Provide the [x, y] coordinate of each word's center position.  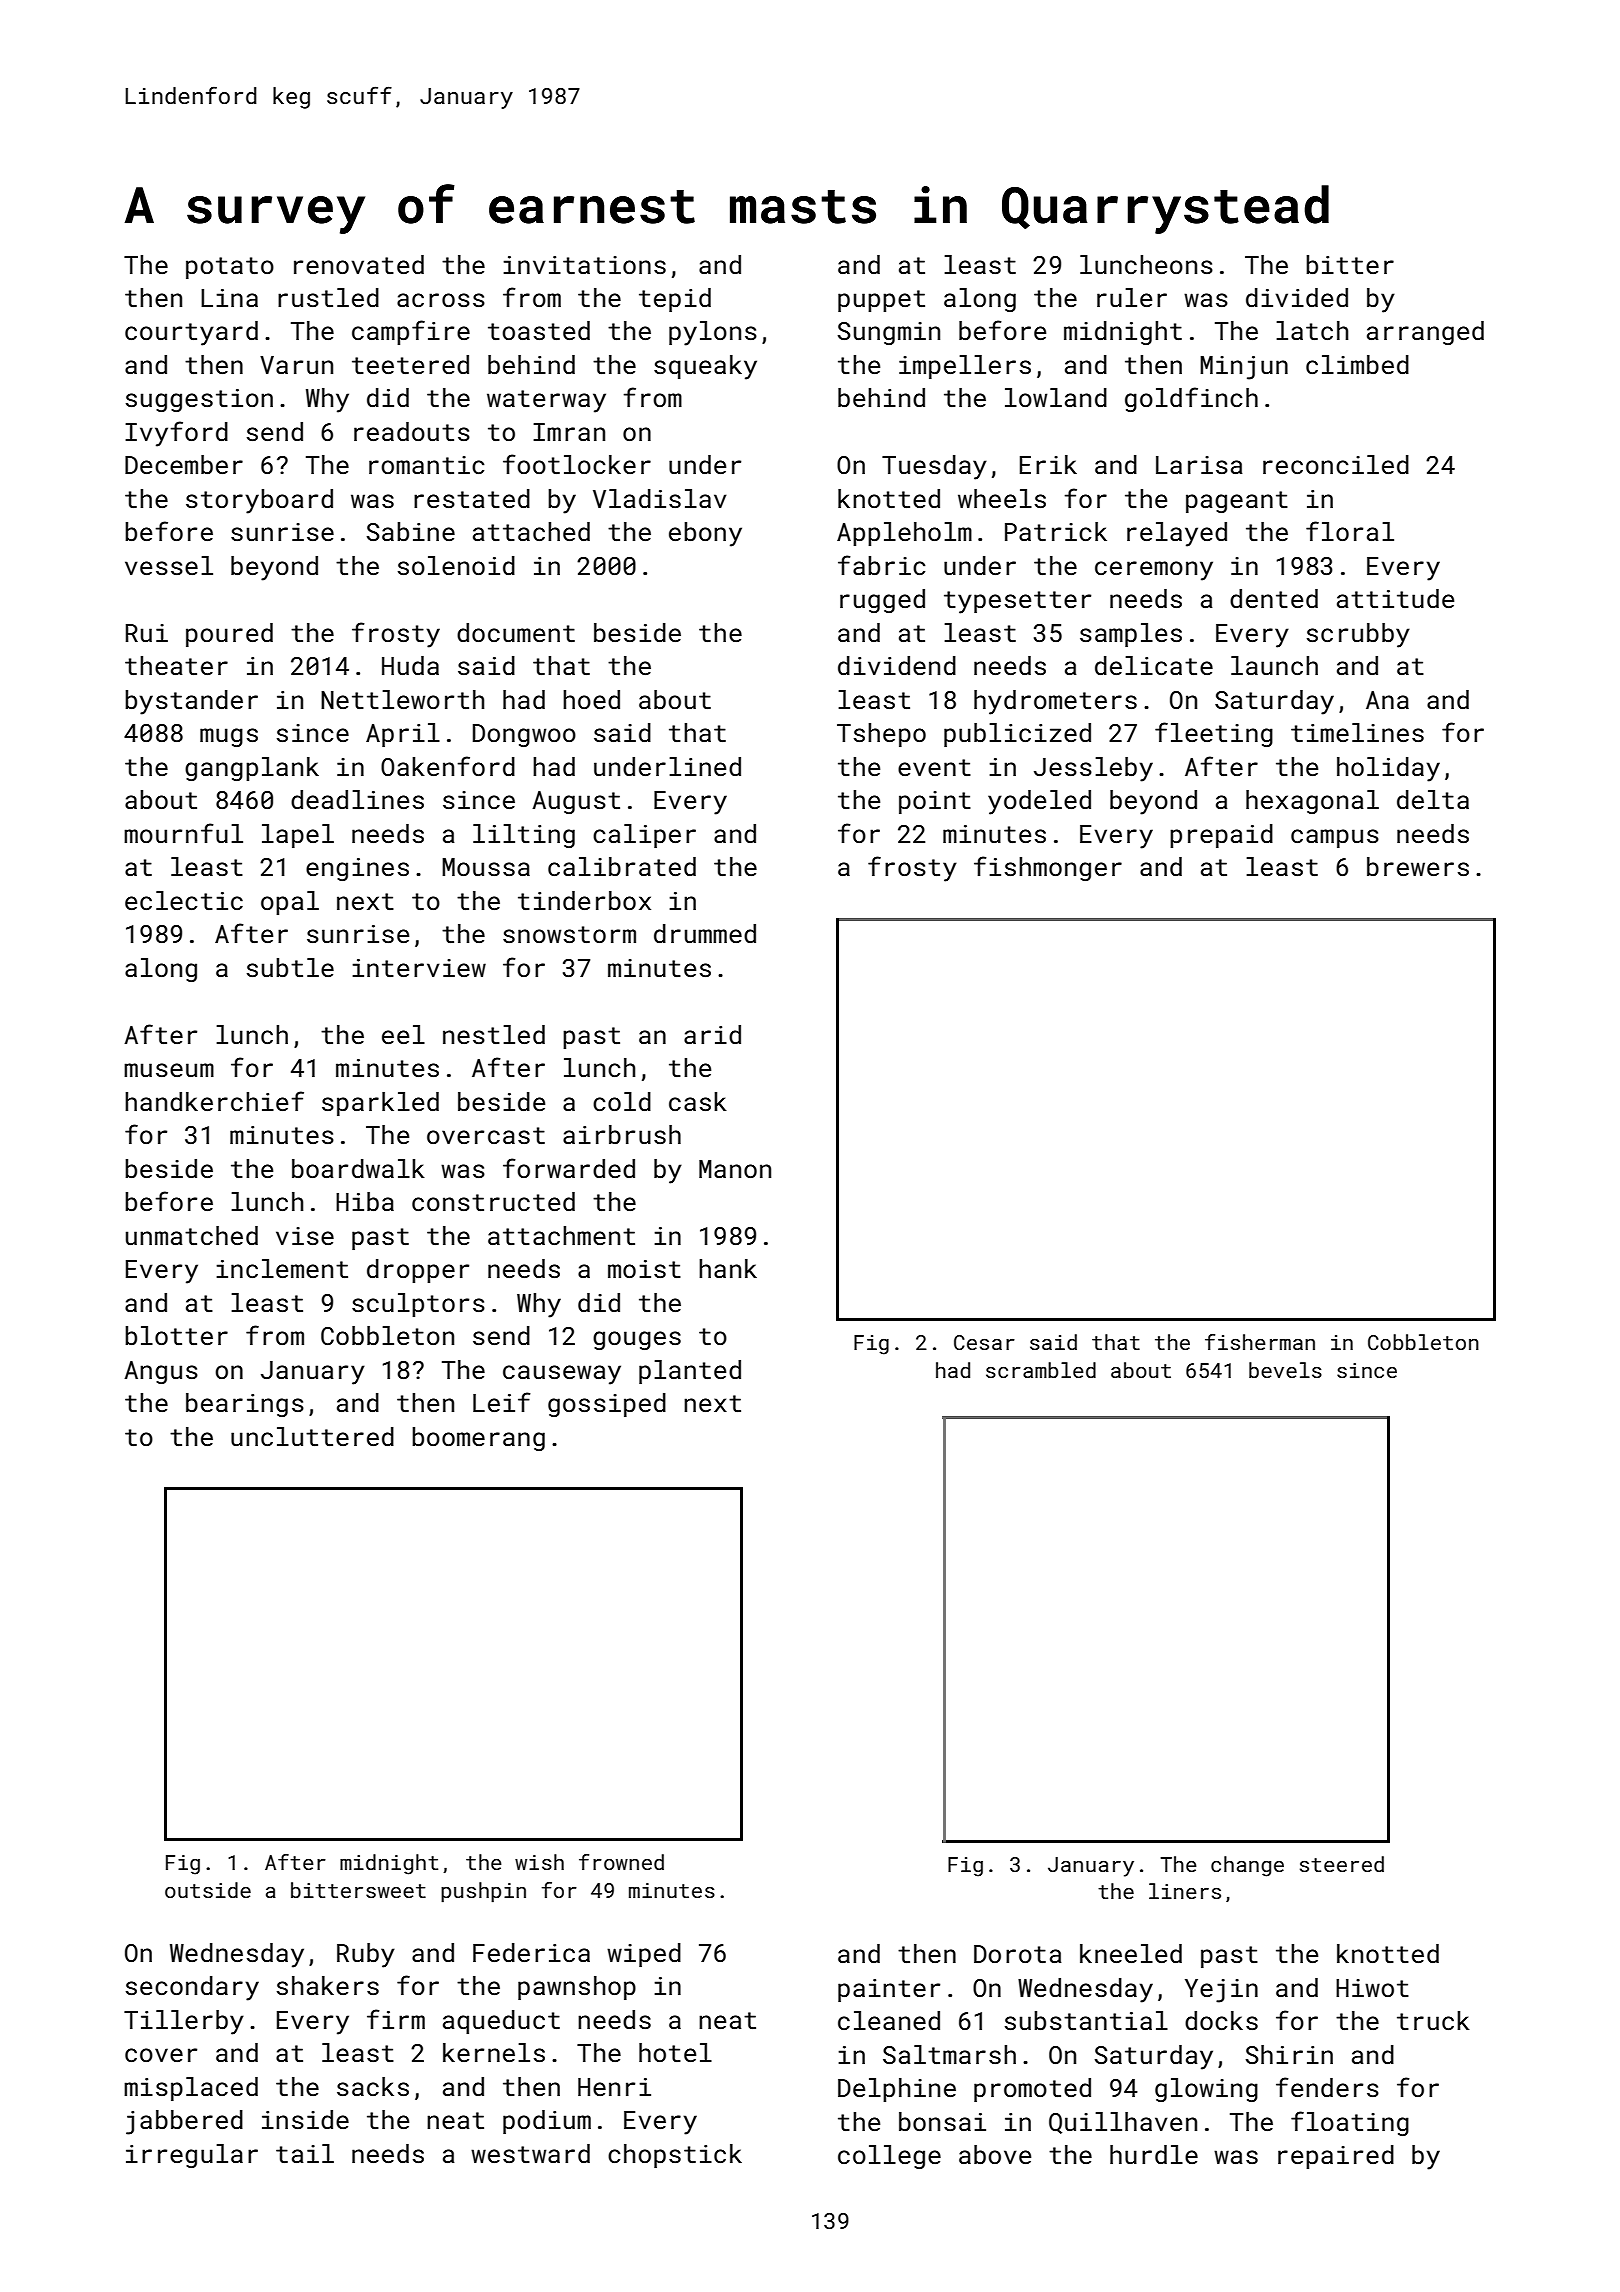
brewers [1418, 867]
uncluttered [312, 1437]
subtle [290, 968]
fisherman [1260, 1342]
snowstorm [569, 935]
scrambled [1041, 1370]
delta [1433, 800]
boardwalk [358, 1168]
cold [622, 1102]
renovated [359, 264]
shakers [328, 1986]
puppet [881, 301]
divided [1297, 297]
